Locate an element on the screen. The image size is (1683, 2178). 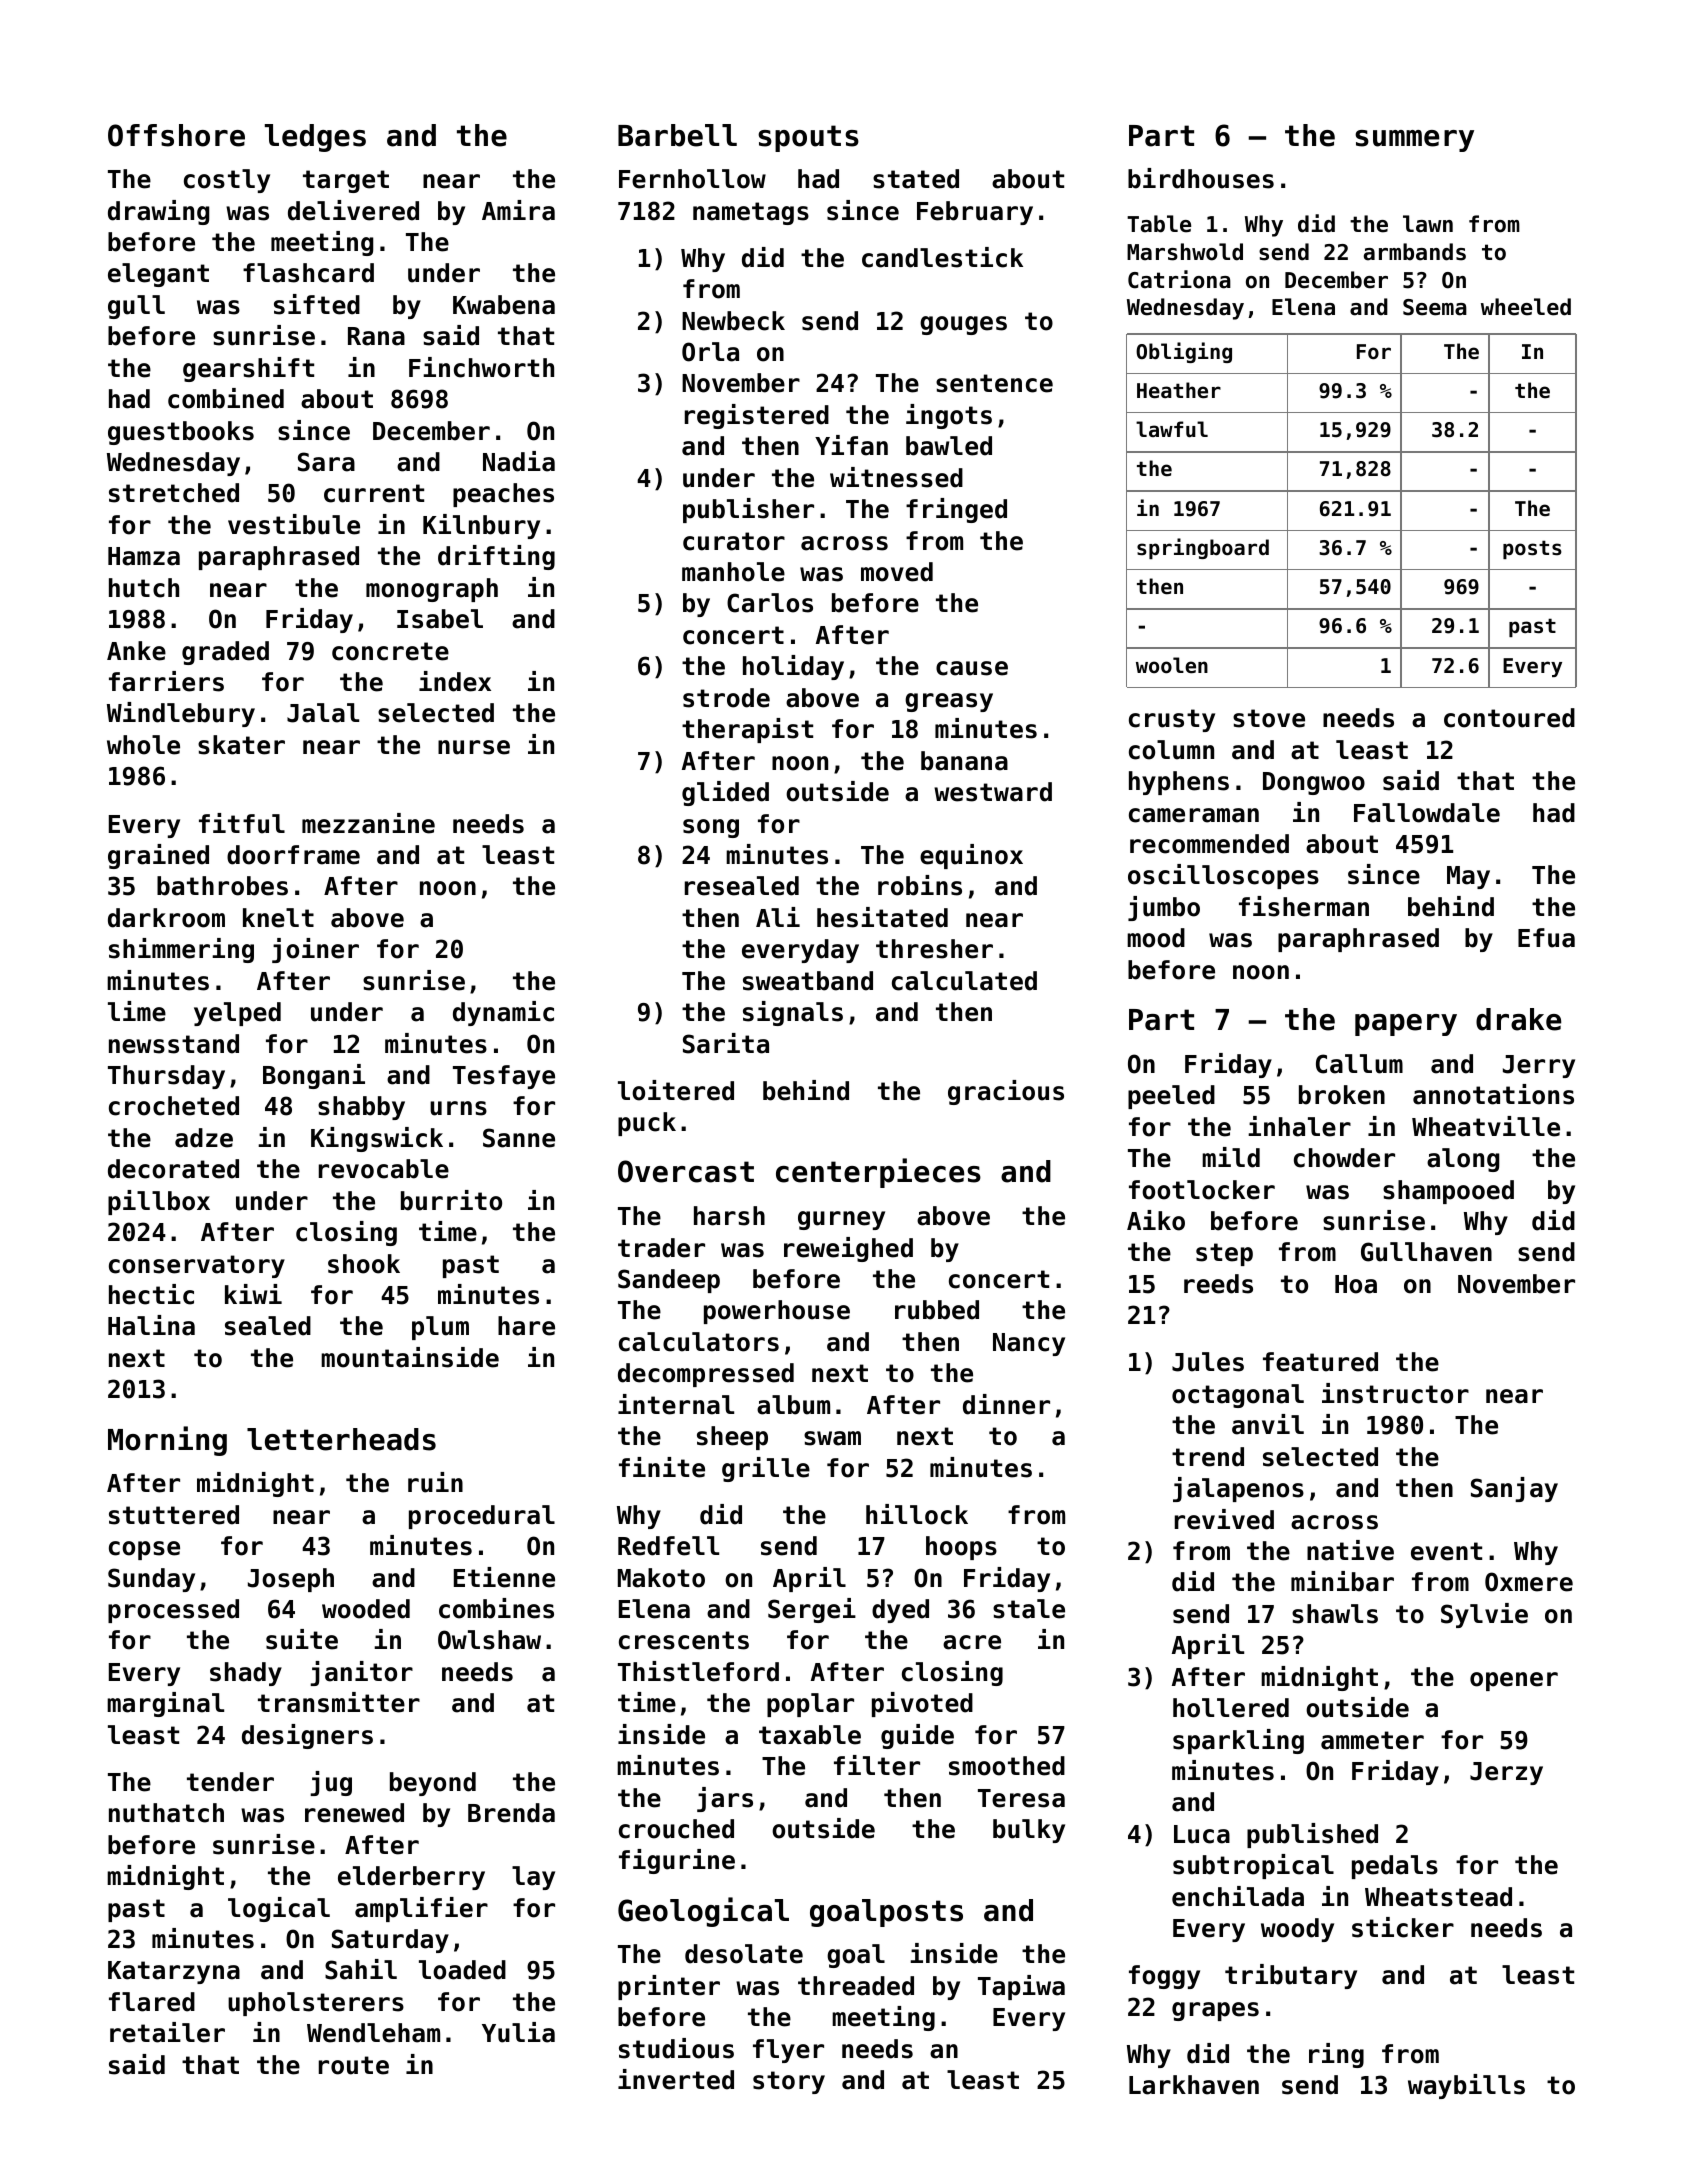
mezzanine is located at coordinates (368, 823).
